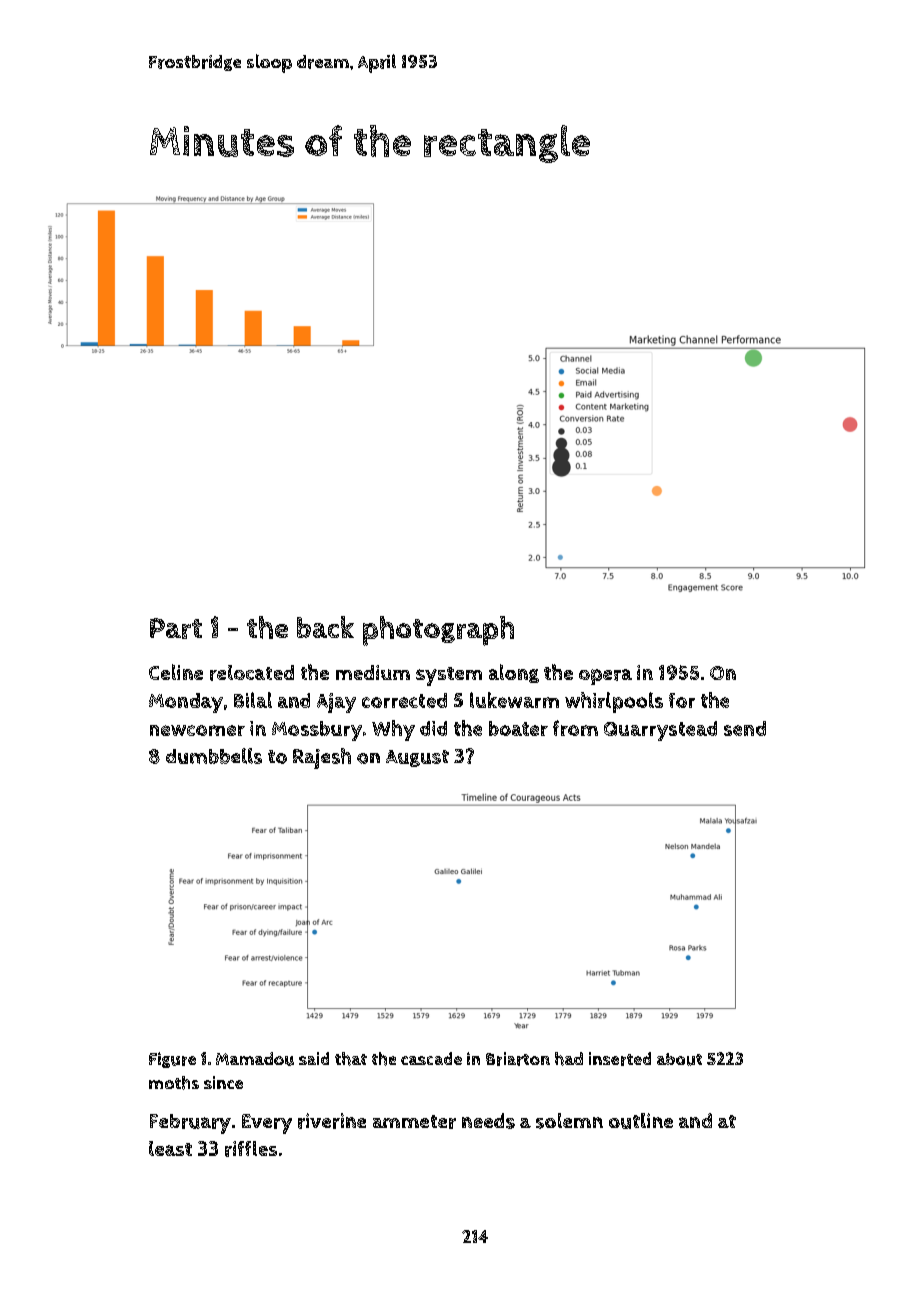  I want to click on along, so click(514, 673).
